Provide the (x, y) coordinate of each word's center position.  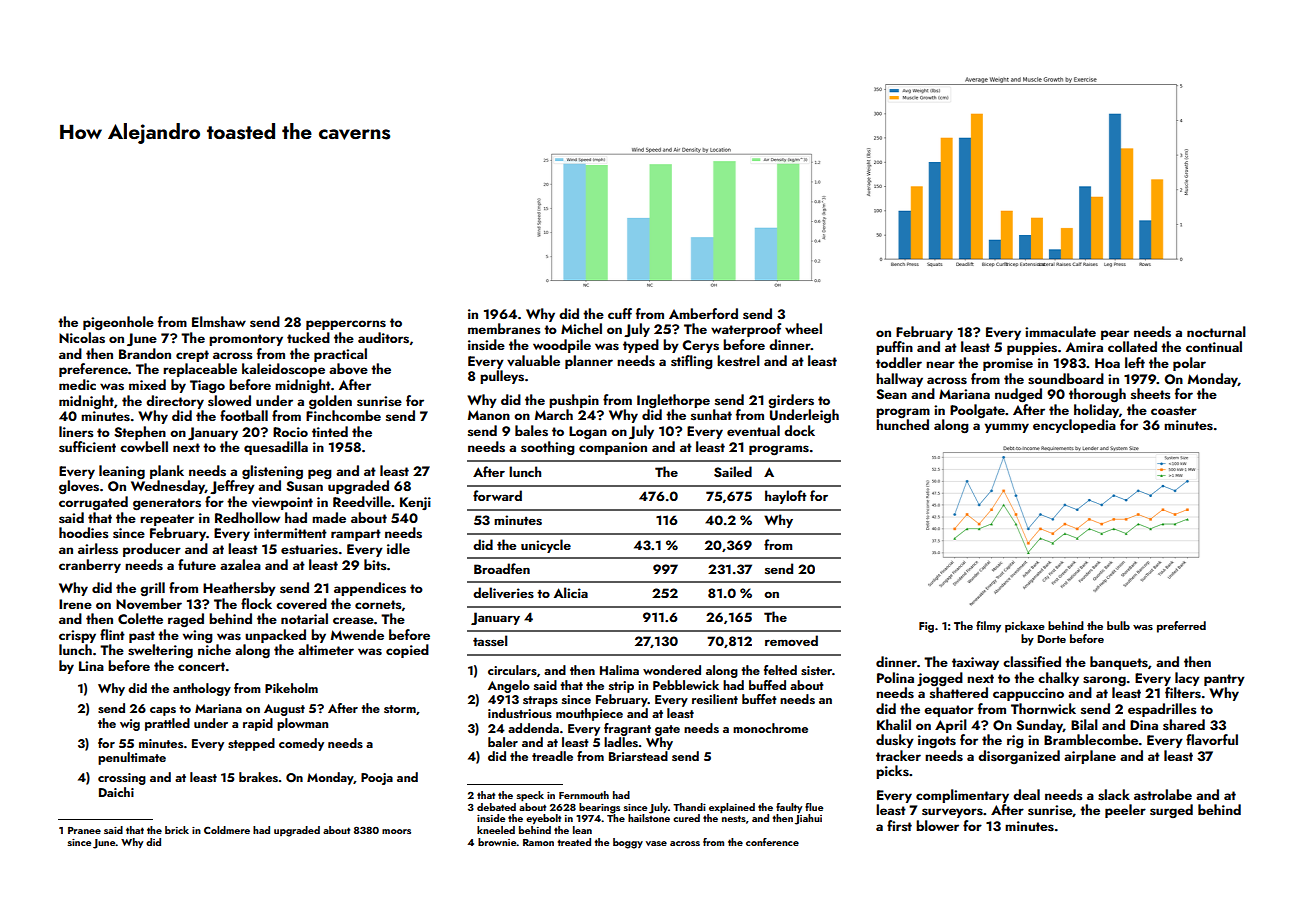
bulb (1118, 625)
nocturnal (1216, 331)
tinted (330, 431)
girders (791, 401)
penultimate (132, 758)
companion (613, 448)
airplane (1090, 757)
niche (214, 649)
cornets (378, 605)
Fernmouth (584, 795)
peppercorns (346, 325)
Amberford (703, 313)
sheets (1151, 394)
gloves (79, 487)
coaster (1174, 411)
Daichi (116, 792)
